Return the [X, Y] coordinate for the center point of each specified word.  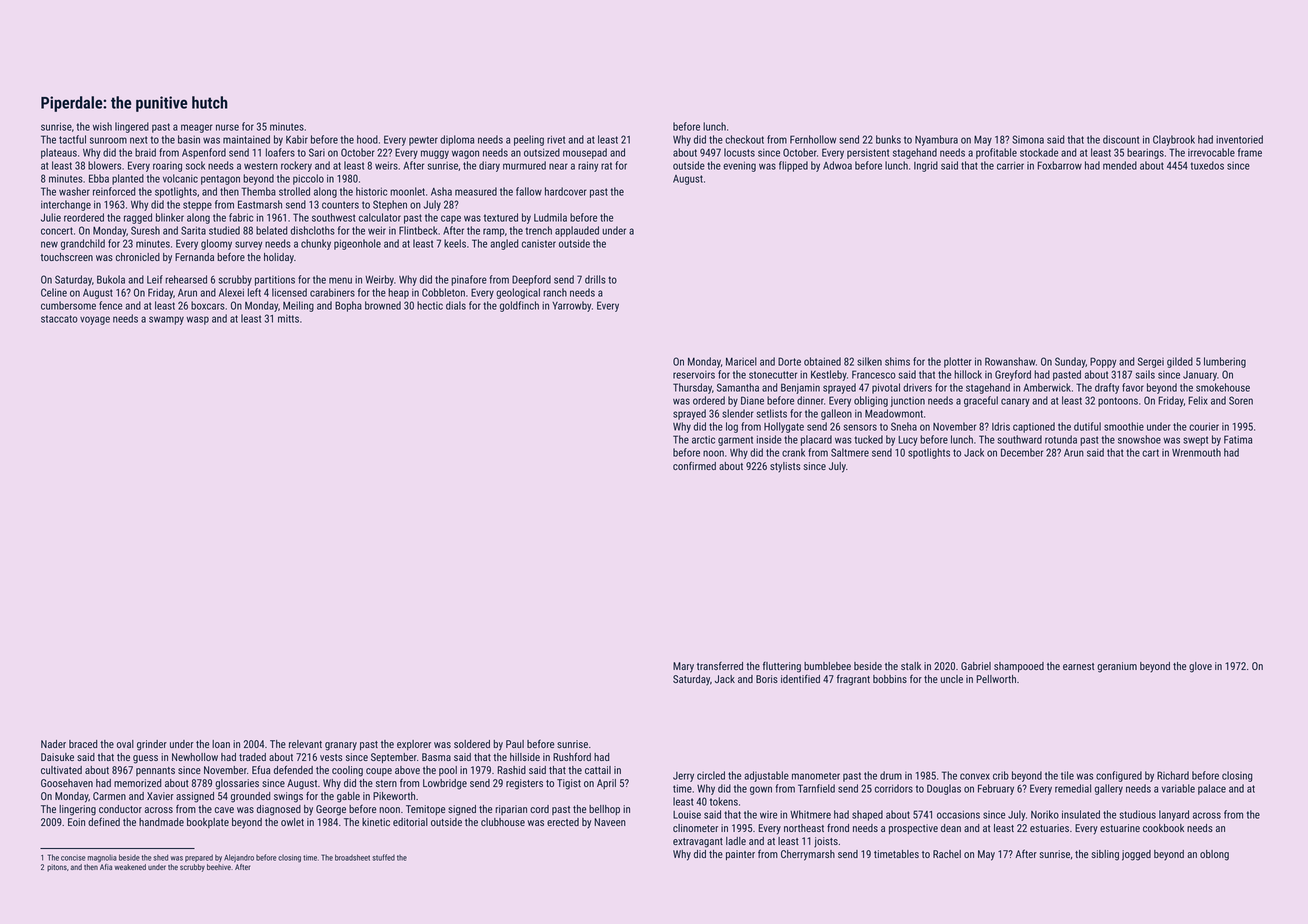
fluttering [782, 667]
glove [1200, 667]
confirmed [694, 465]
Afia [106, 867]
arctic [703, 439]
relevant [305, 744]
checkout [744, 139]
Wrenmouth [1196, 452]
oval [125, 744]
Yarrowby [571, 306]
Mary [683, 667]
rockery [296, 166]
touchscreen [67, 257]
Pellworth [996, 679]
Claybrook [1174, 140]
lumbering [1225, 362]
